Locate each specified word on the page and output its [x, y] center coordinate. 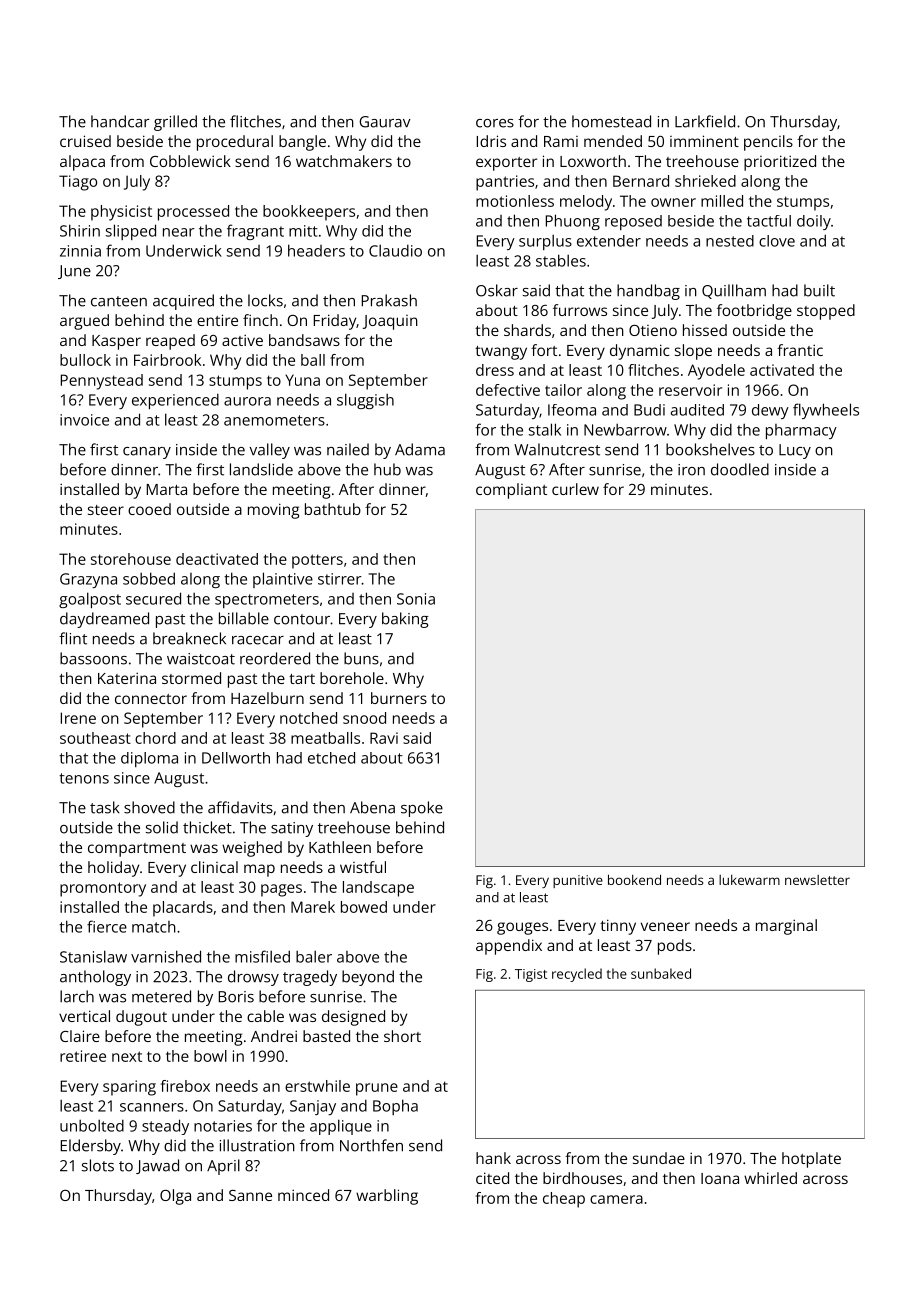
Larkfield [705, 121]
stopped [826, 312]
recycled [577, 975]
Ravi [384, 738]
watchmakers [344, 161]
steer [106, 510]
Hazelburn [267, 698]
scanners [152, 1107]
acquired [183, 302]
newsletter [817, 880]
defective [508, 390]
